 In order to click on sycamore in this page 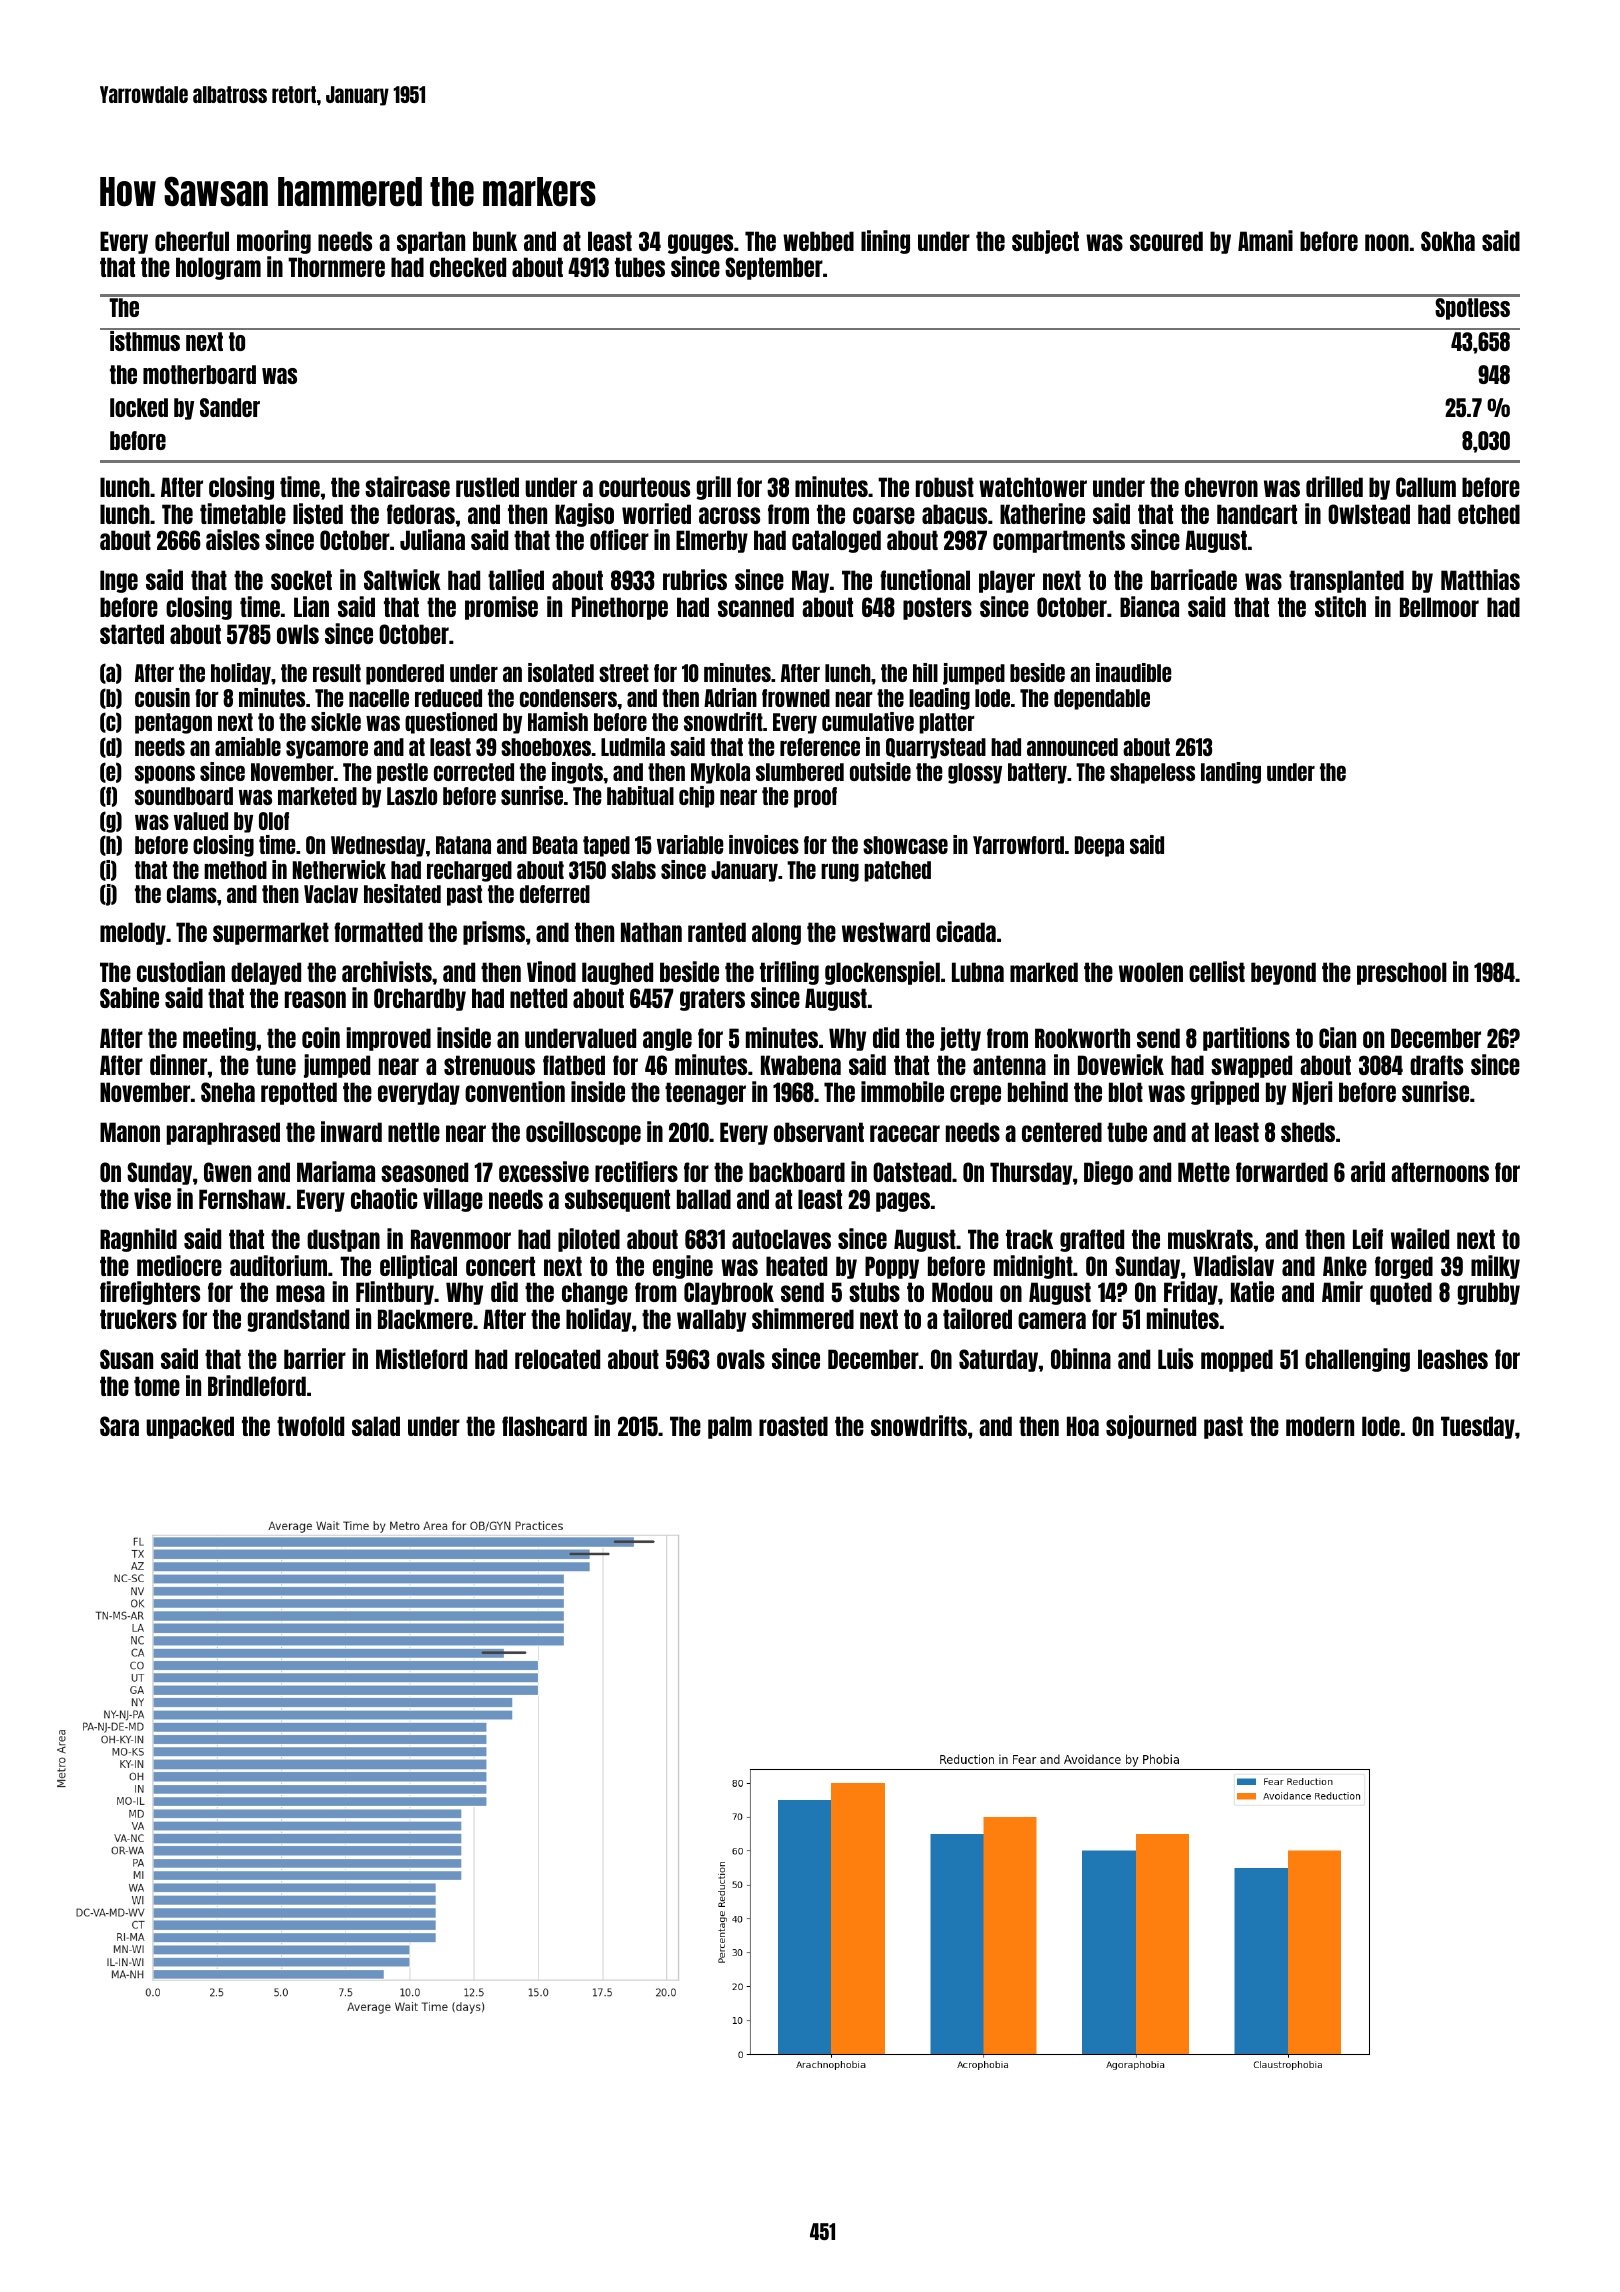, I will do `click(327, 749)`.
